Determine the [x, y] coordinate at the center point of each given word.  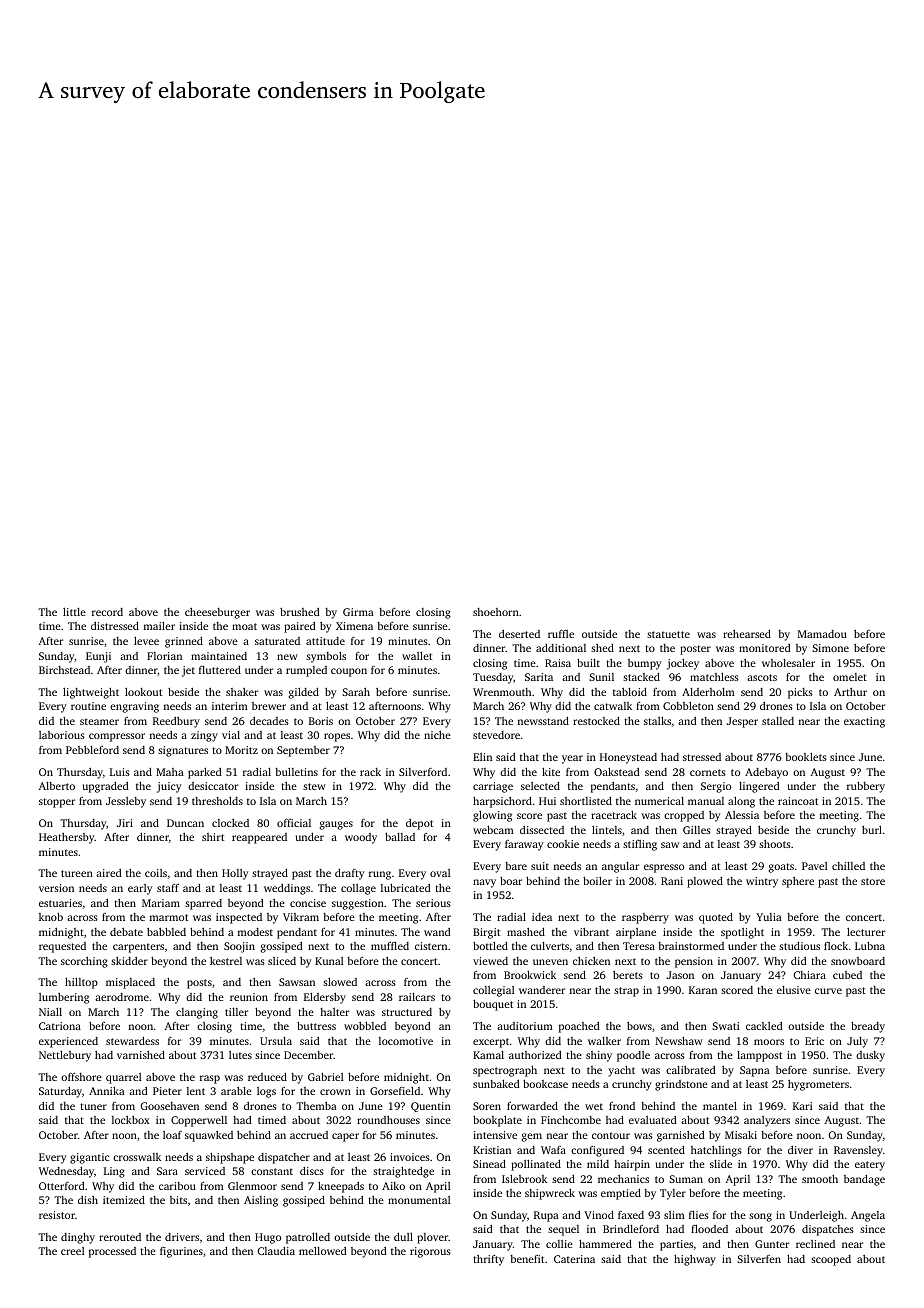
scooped [831, 1260]
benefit [527, 1259]
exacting [864, 722]
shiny [599, 1056]
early [140, 889]
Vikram [301, 917]
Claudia [276, 1251]
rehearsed [747, 634]
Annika [107, 1091]
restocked [596, 721]
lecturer [866, 932]
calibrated [691, 1070]
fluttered [220, 670]
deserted [519, 634]
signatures [183, 751]
